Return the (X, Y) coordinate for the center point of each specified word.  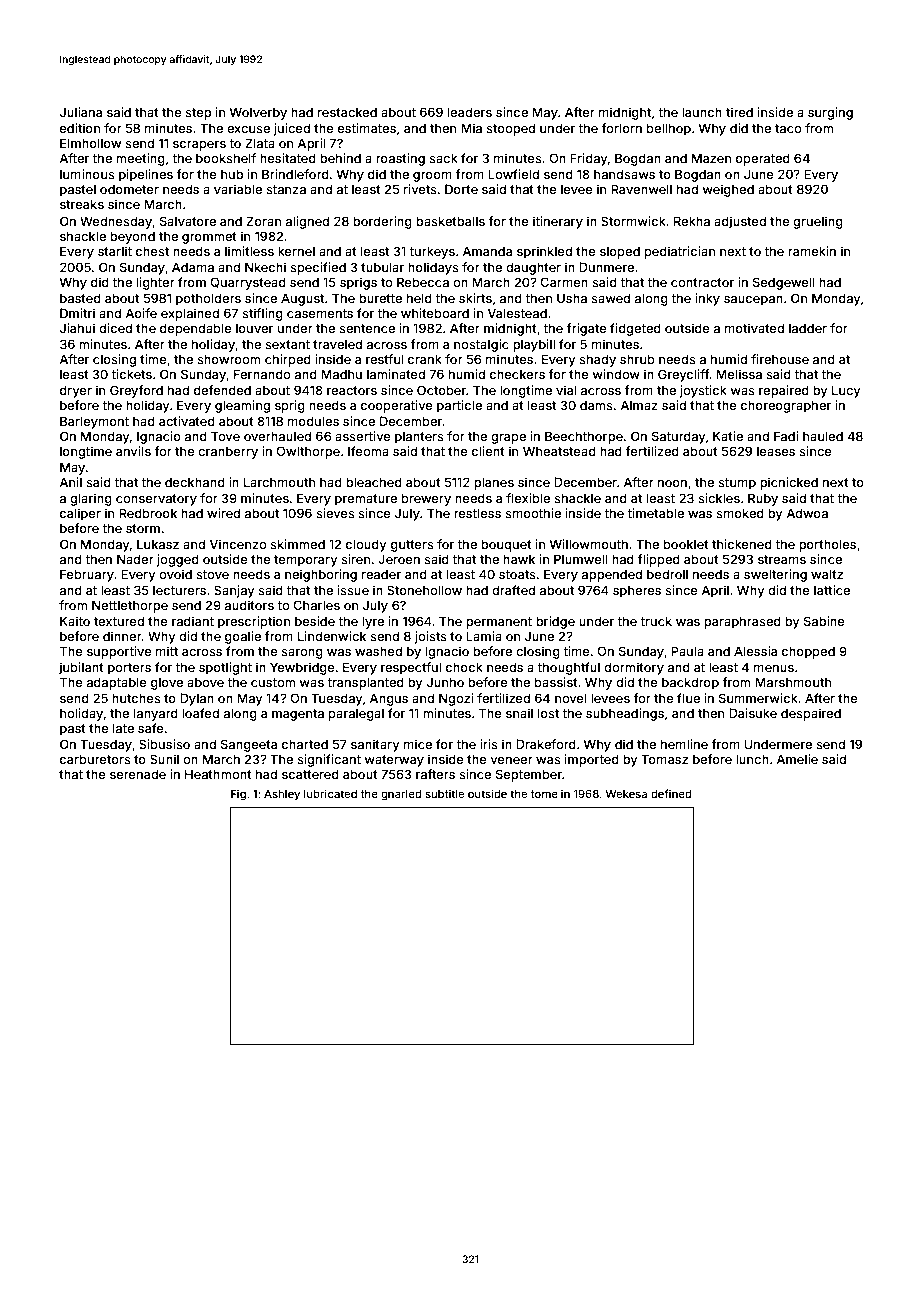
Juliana (81, 112)
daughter (533, 268)
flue (688, 698)
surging (830, 113)
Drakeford (546, 744)
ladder (808, 328)
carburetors (95, 759)
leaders (470, 112)
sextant (287, 344)
